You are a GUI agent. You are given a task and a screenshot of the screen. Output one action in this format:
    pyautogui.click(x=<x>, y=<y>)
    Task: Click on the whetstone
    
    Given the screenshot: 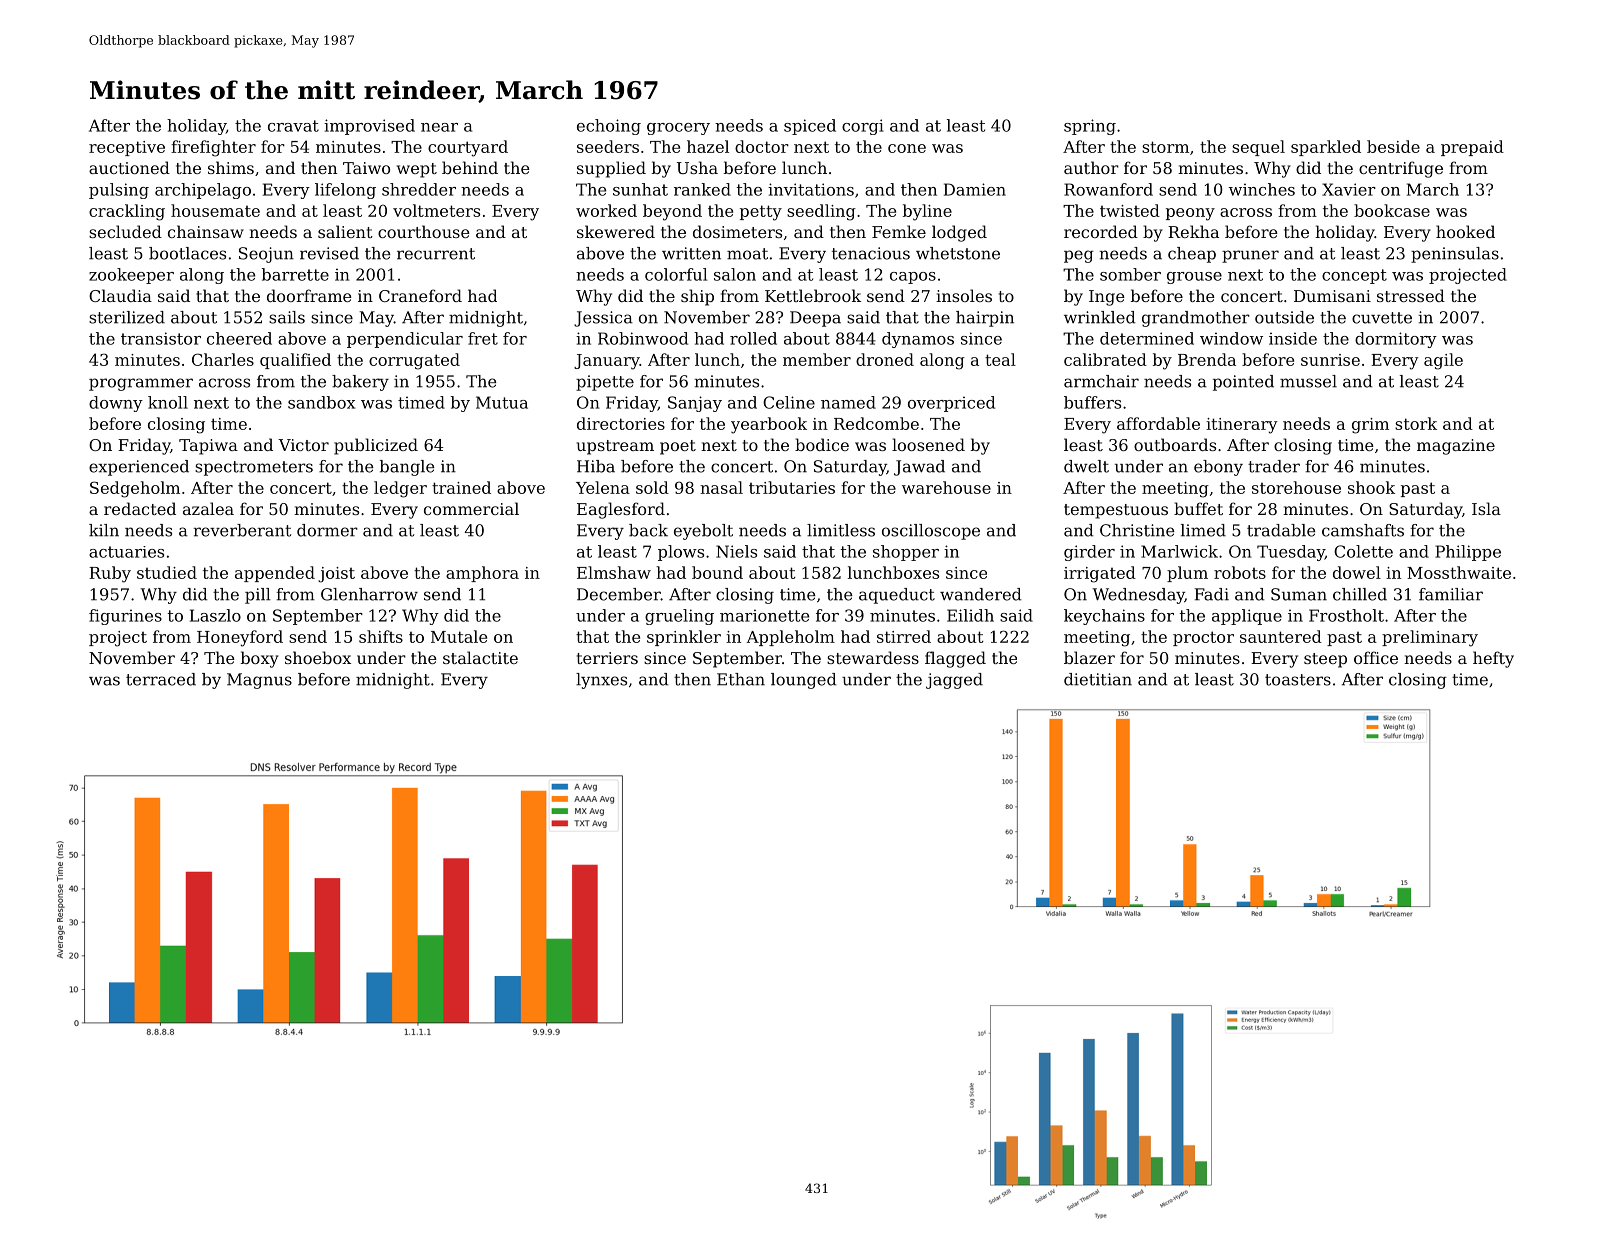 What is the action you would take?
    pyautogui.click(x=958, y=253)
